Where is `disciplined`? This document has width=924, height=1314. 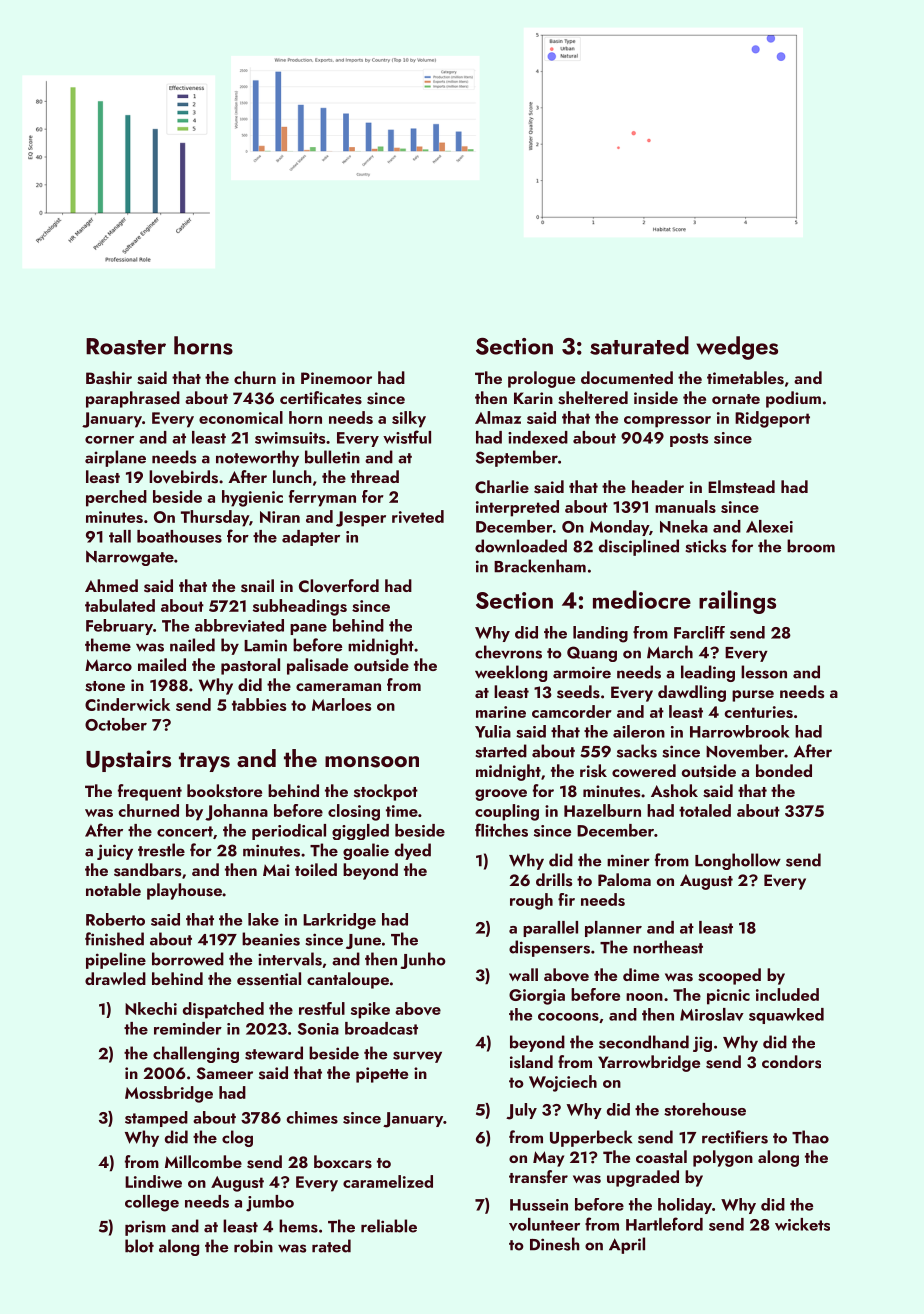
disciplined is located at coordinates (639, 547).
